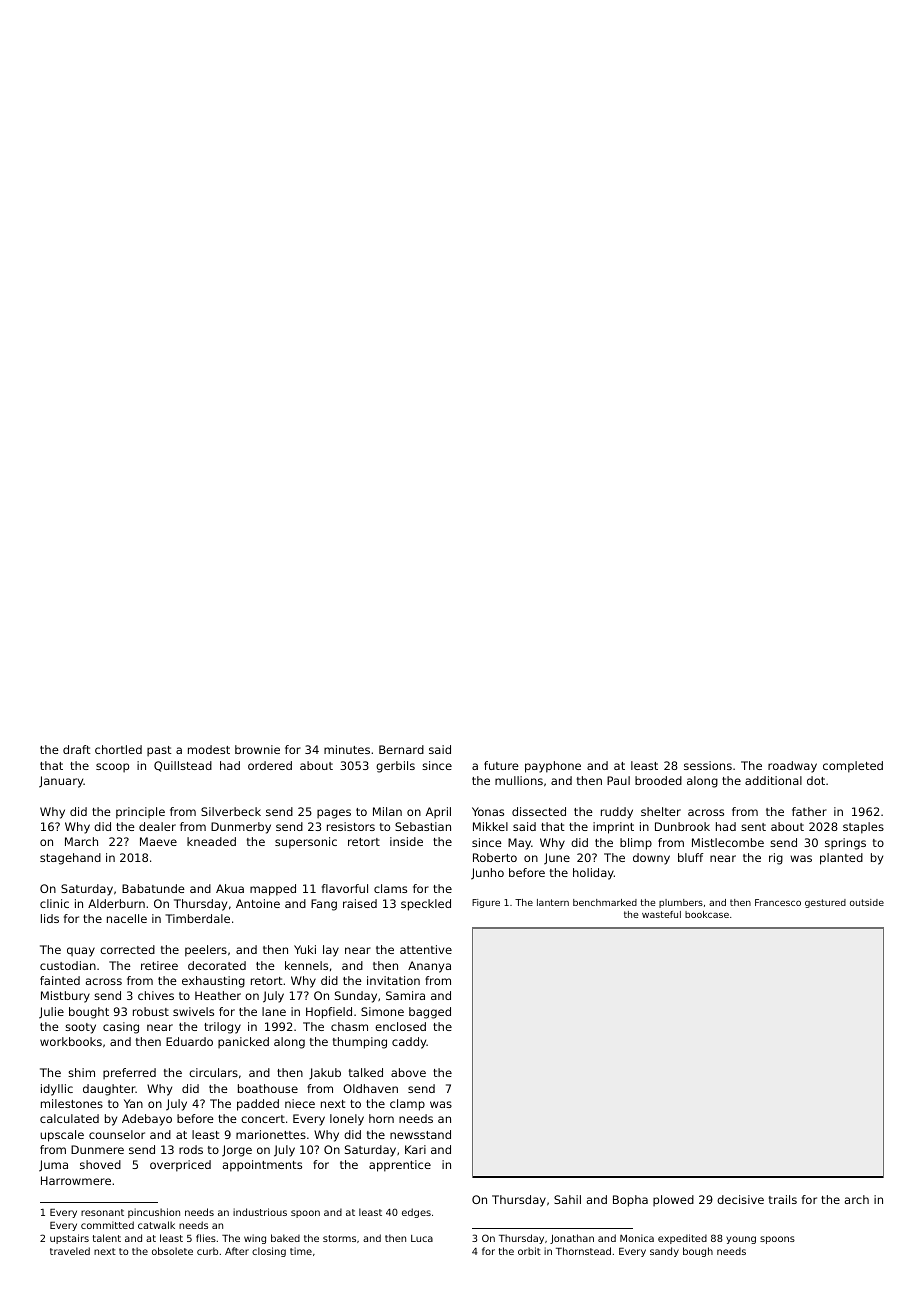 This screenshot has height=1308, width=924. What do you see at coordinates (329, 1013) in the screenshot?
I see `Hopfield` at bounding box center [329, 1013].
